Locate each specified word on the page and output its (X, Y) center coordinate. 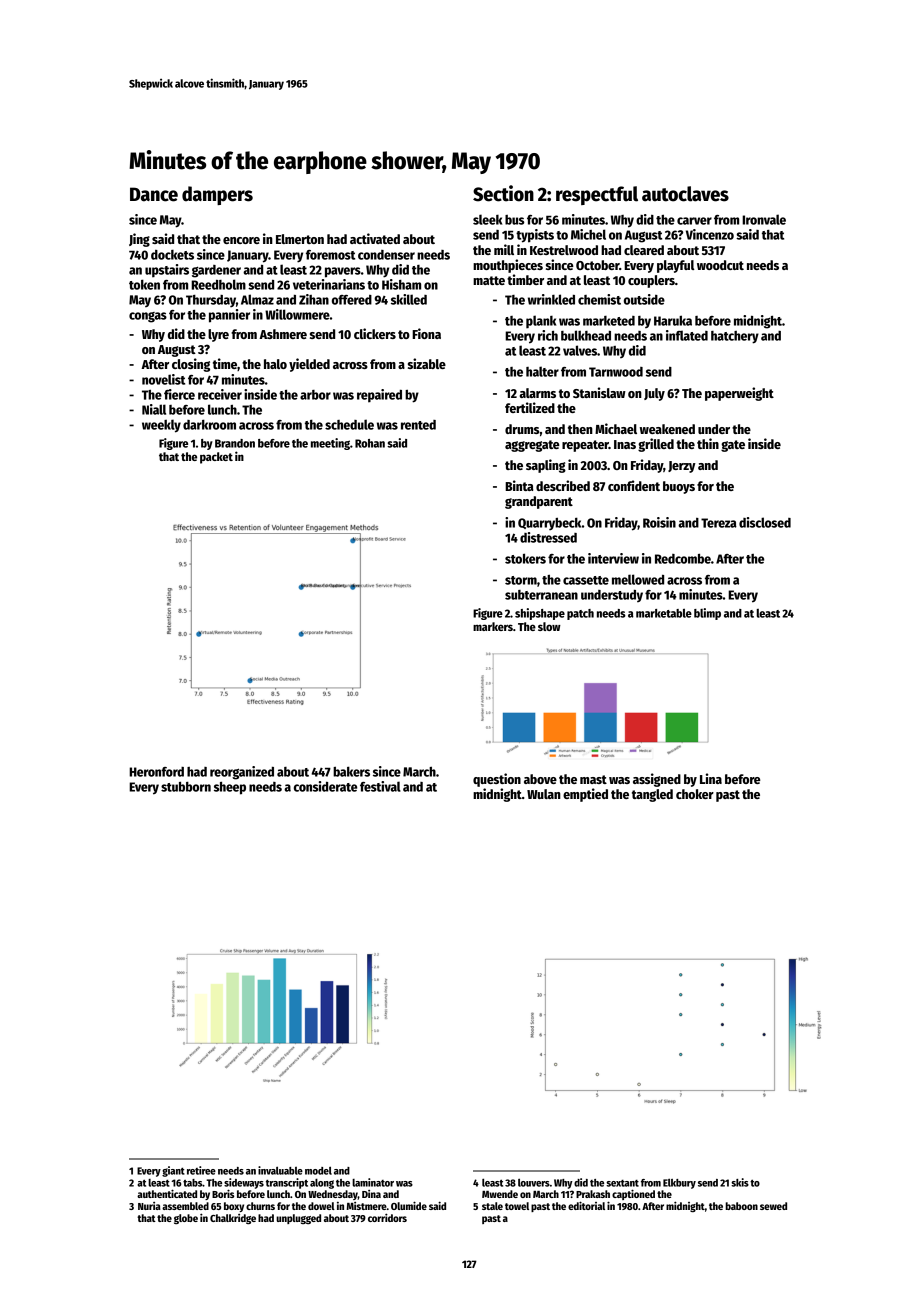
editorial (586, 1205)
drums (522, 429)
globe (186, 1219)
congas (148, 317)
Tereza (719, 523)
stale (492, 1206)
